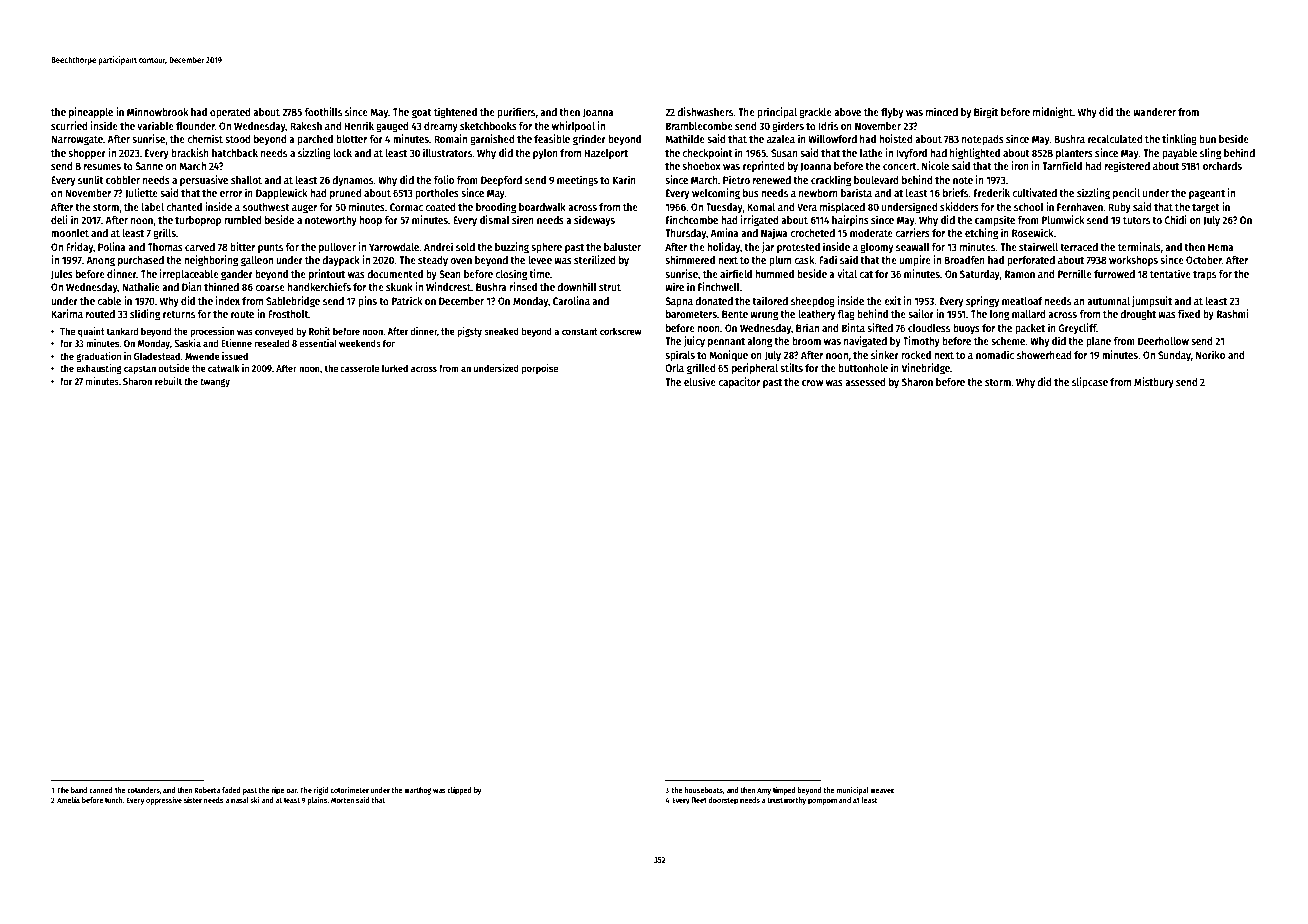 This document has height=924, width=1308. Describe the element at coordinates (215, 382) in the document. I see `twangy` at that location.
